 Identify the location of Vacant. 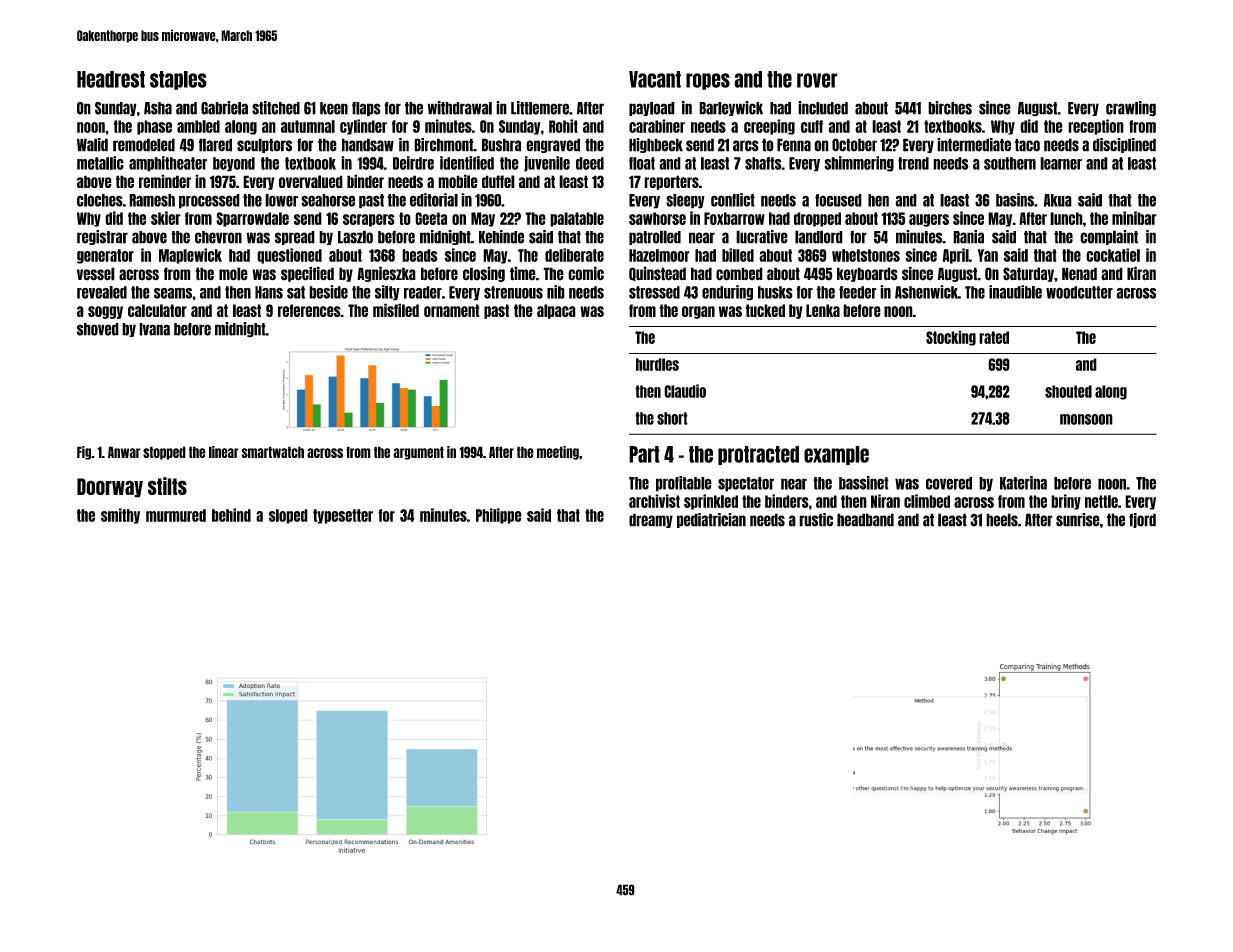
(655, 79).
